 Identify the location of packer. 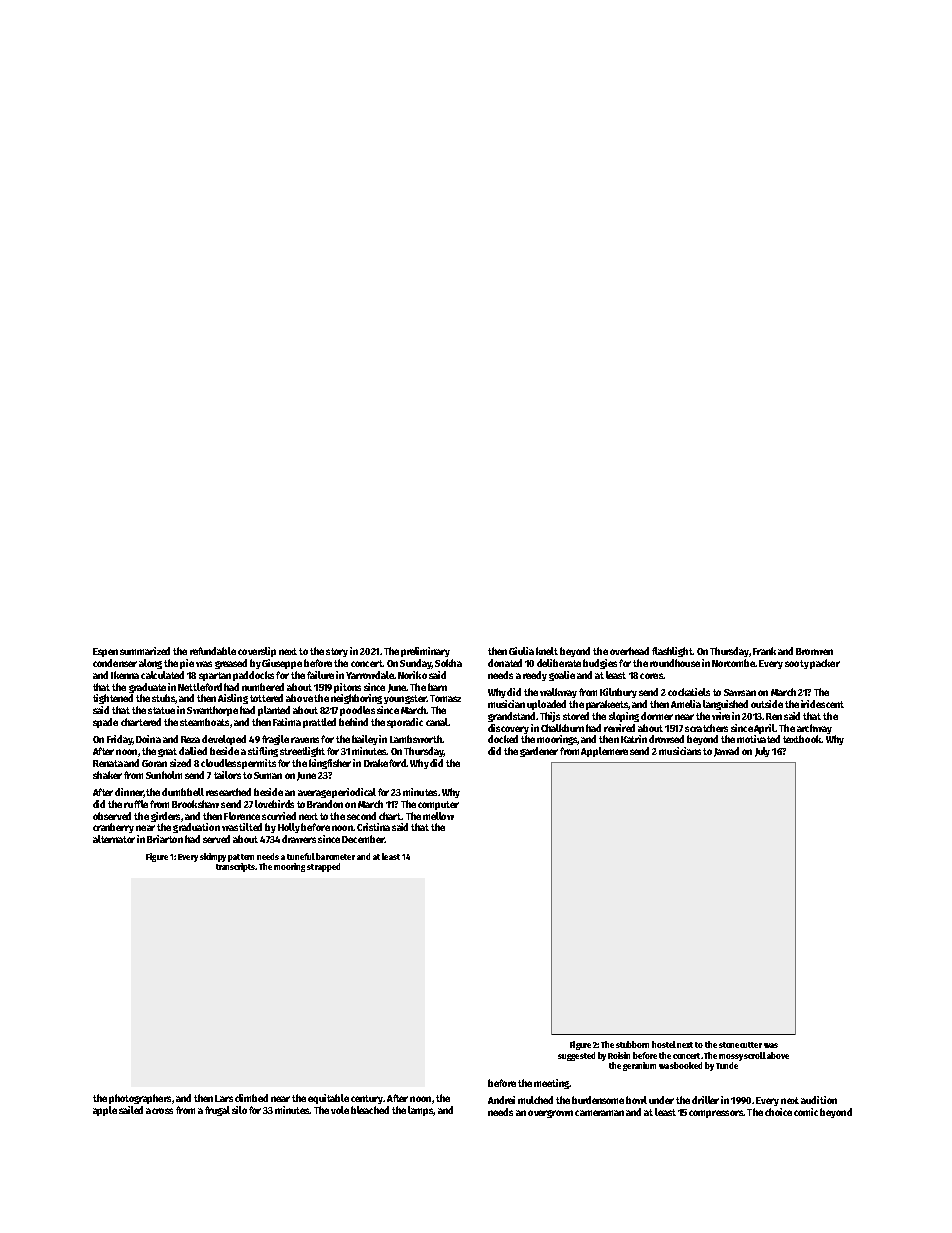
(825, 664).
